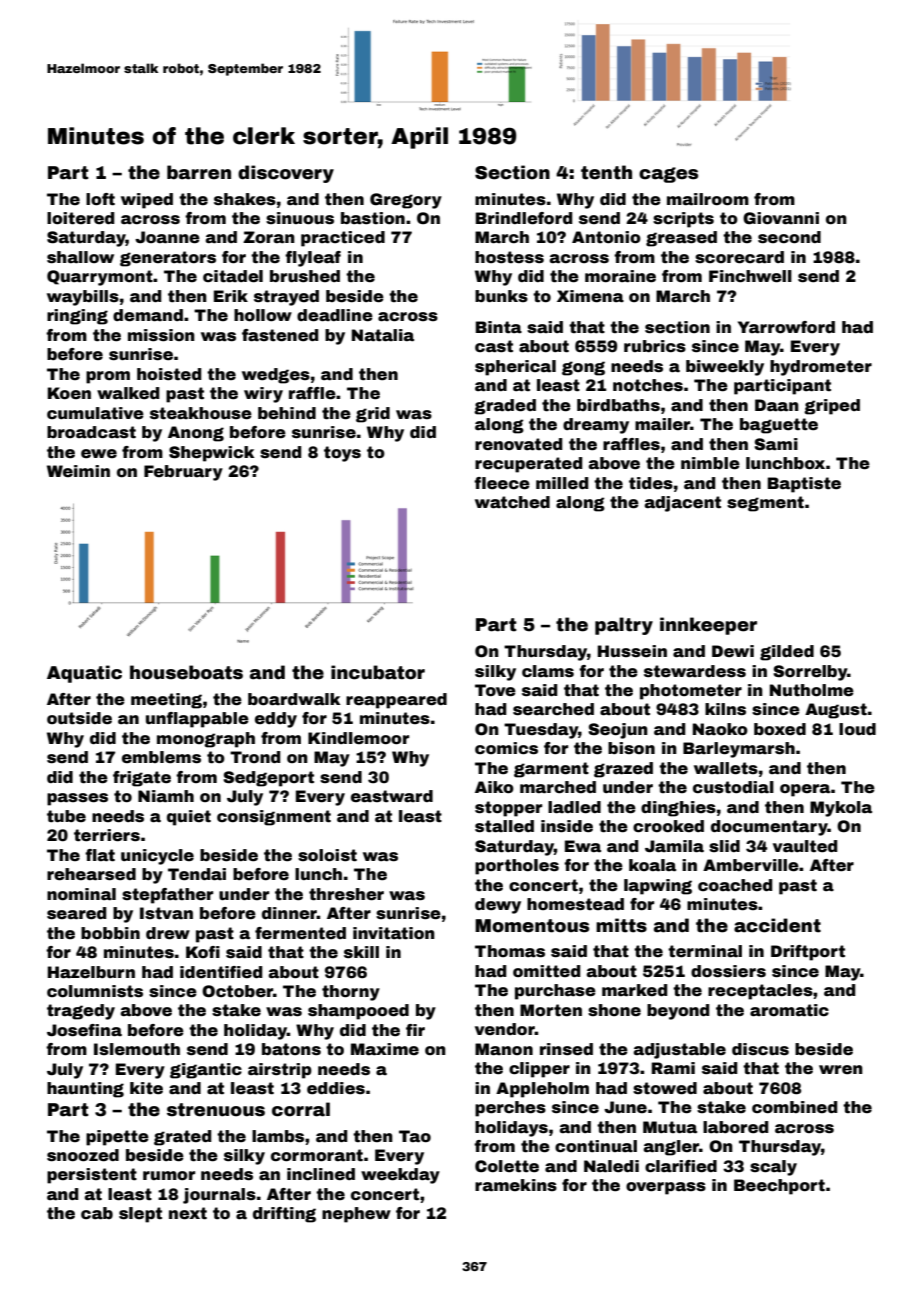 This screenshot has height=1314, width=924. What do you see at coordinates (216, 1110) in the screenshot?
I see `strenuous` at bounding box center [216, 1110].
